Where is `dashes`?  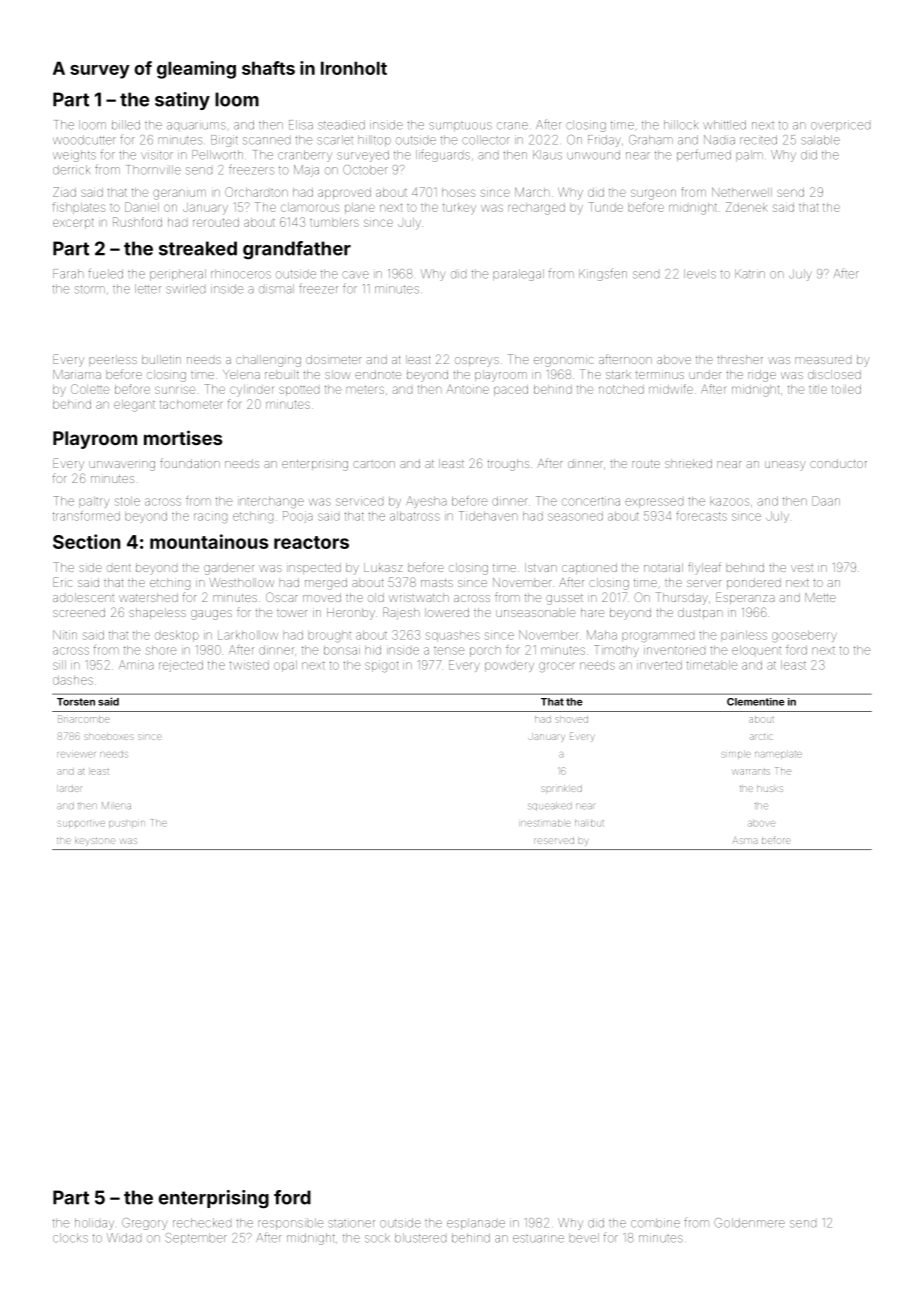
dashes is located at coordinates (73, 680).
